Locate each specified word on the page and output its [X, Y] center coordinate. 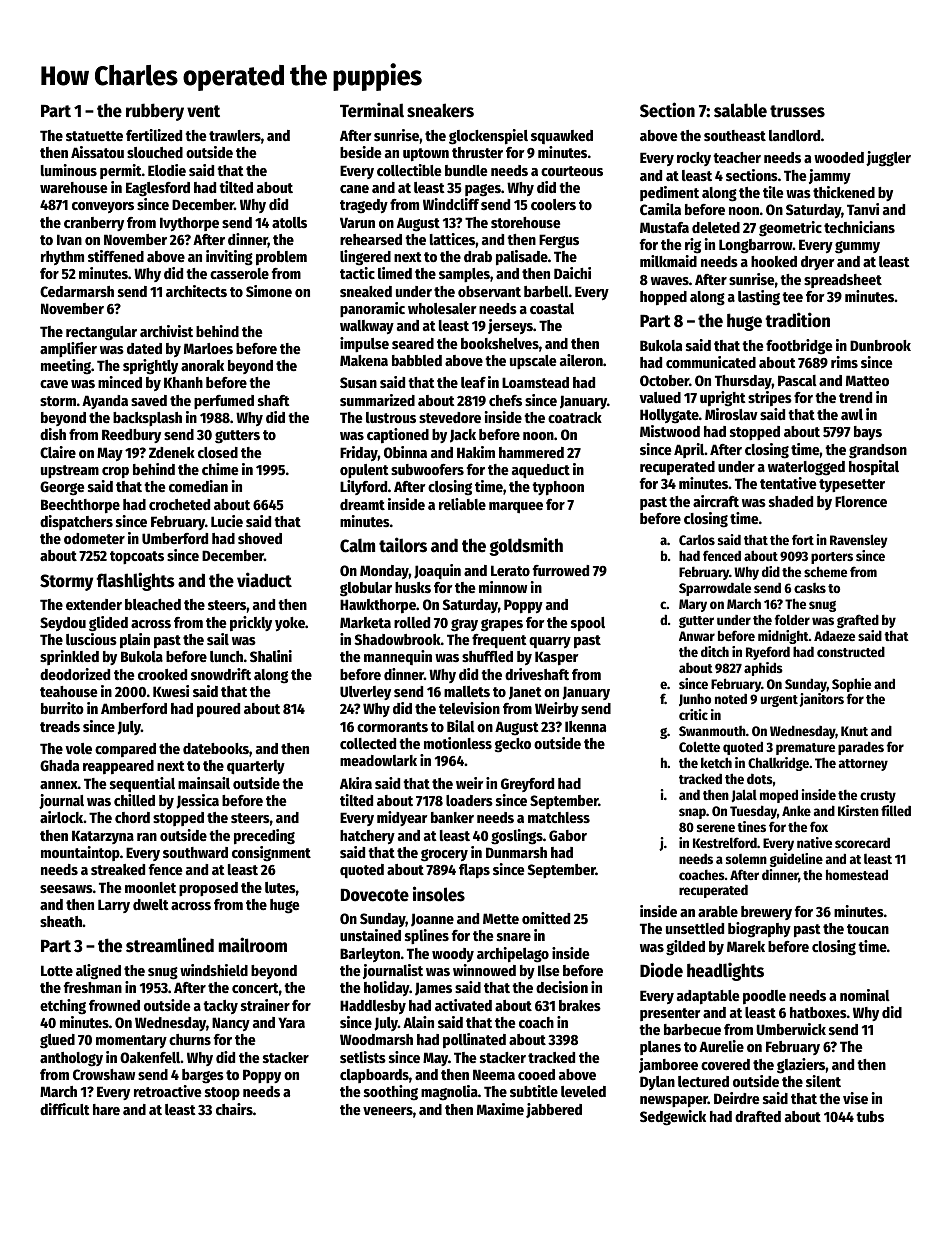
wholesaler [442, 308]
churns [190, 1039]
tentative [788, 483]
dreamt [362, 504]
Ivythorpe [189, 224]
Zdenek [172, 452]
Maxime [500, 1109]
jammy [830, 176]
